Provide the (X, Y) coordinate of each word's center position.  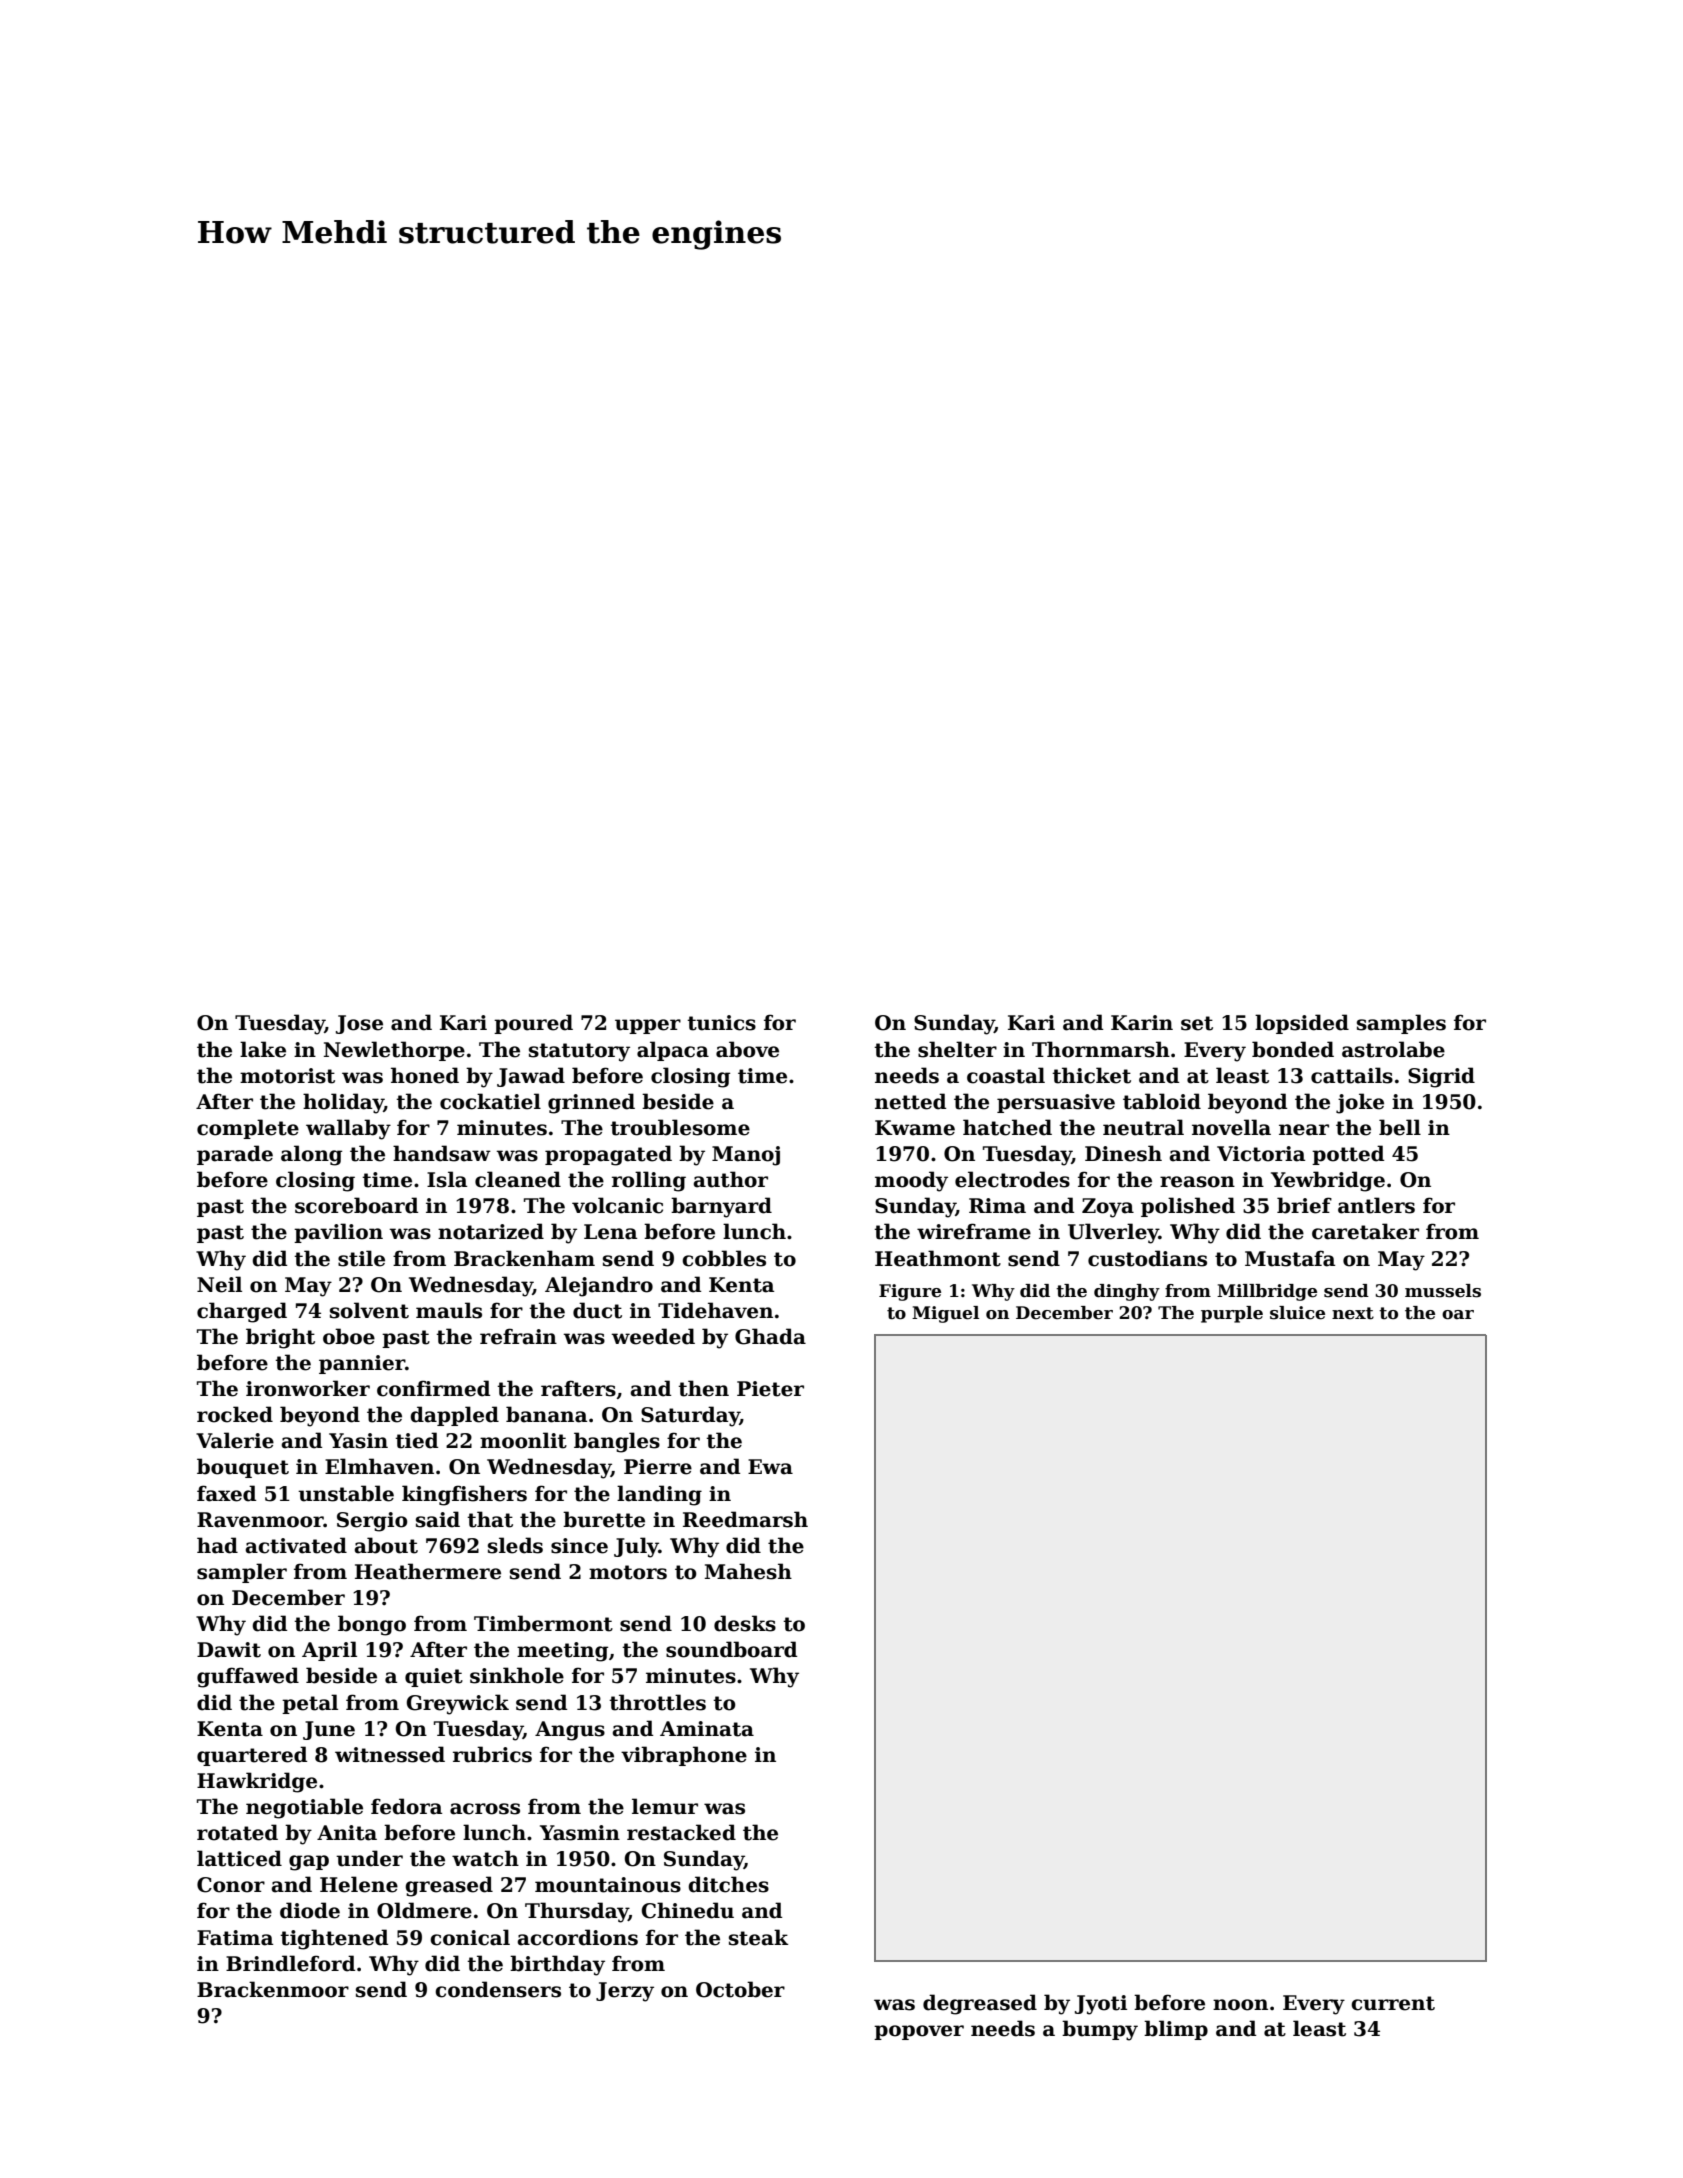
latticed (239, 1858)
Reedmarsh (745, 1519)
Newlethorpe (394, 1051)
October (740, 1989)
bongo (372, 1625)
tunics (721, 1023)
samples (1401, 1024)
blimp (1176, 2030)
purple (1232, 1314)
